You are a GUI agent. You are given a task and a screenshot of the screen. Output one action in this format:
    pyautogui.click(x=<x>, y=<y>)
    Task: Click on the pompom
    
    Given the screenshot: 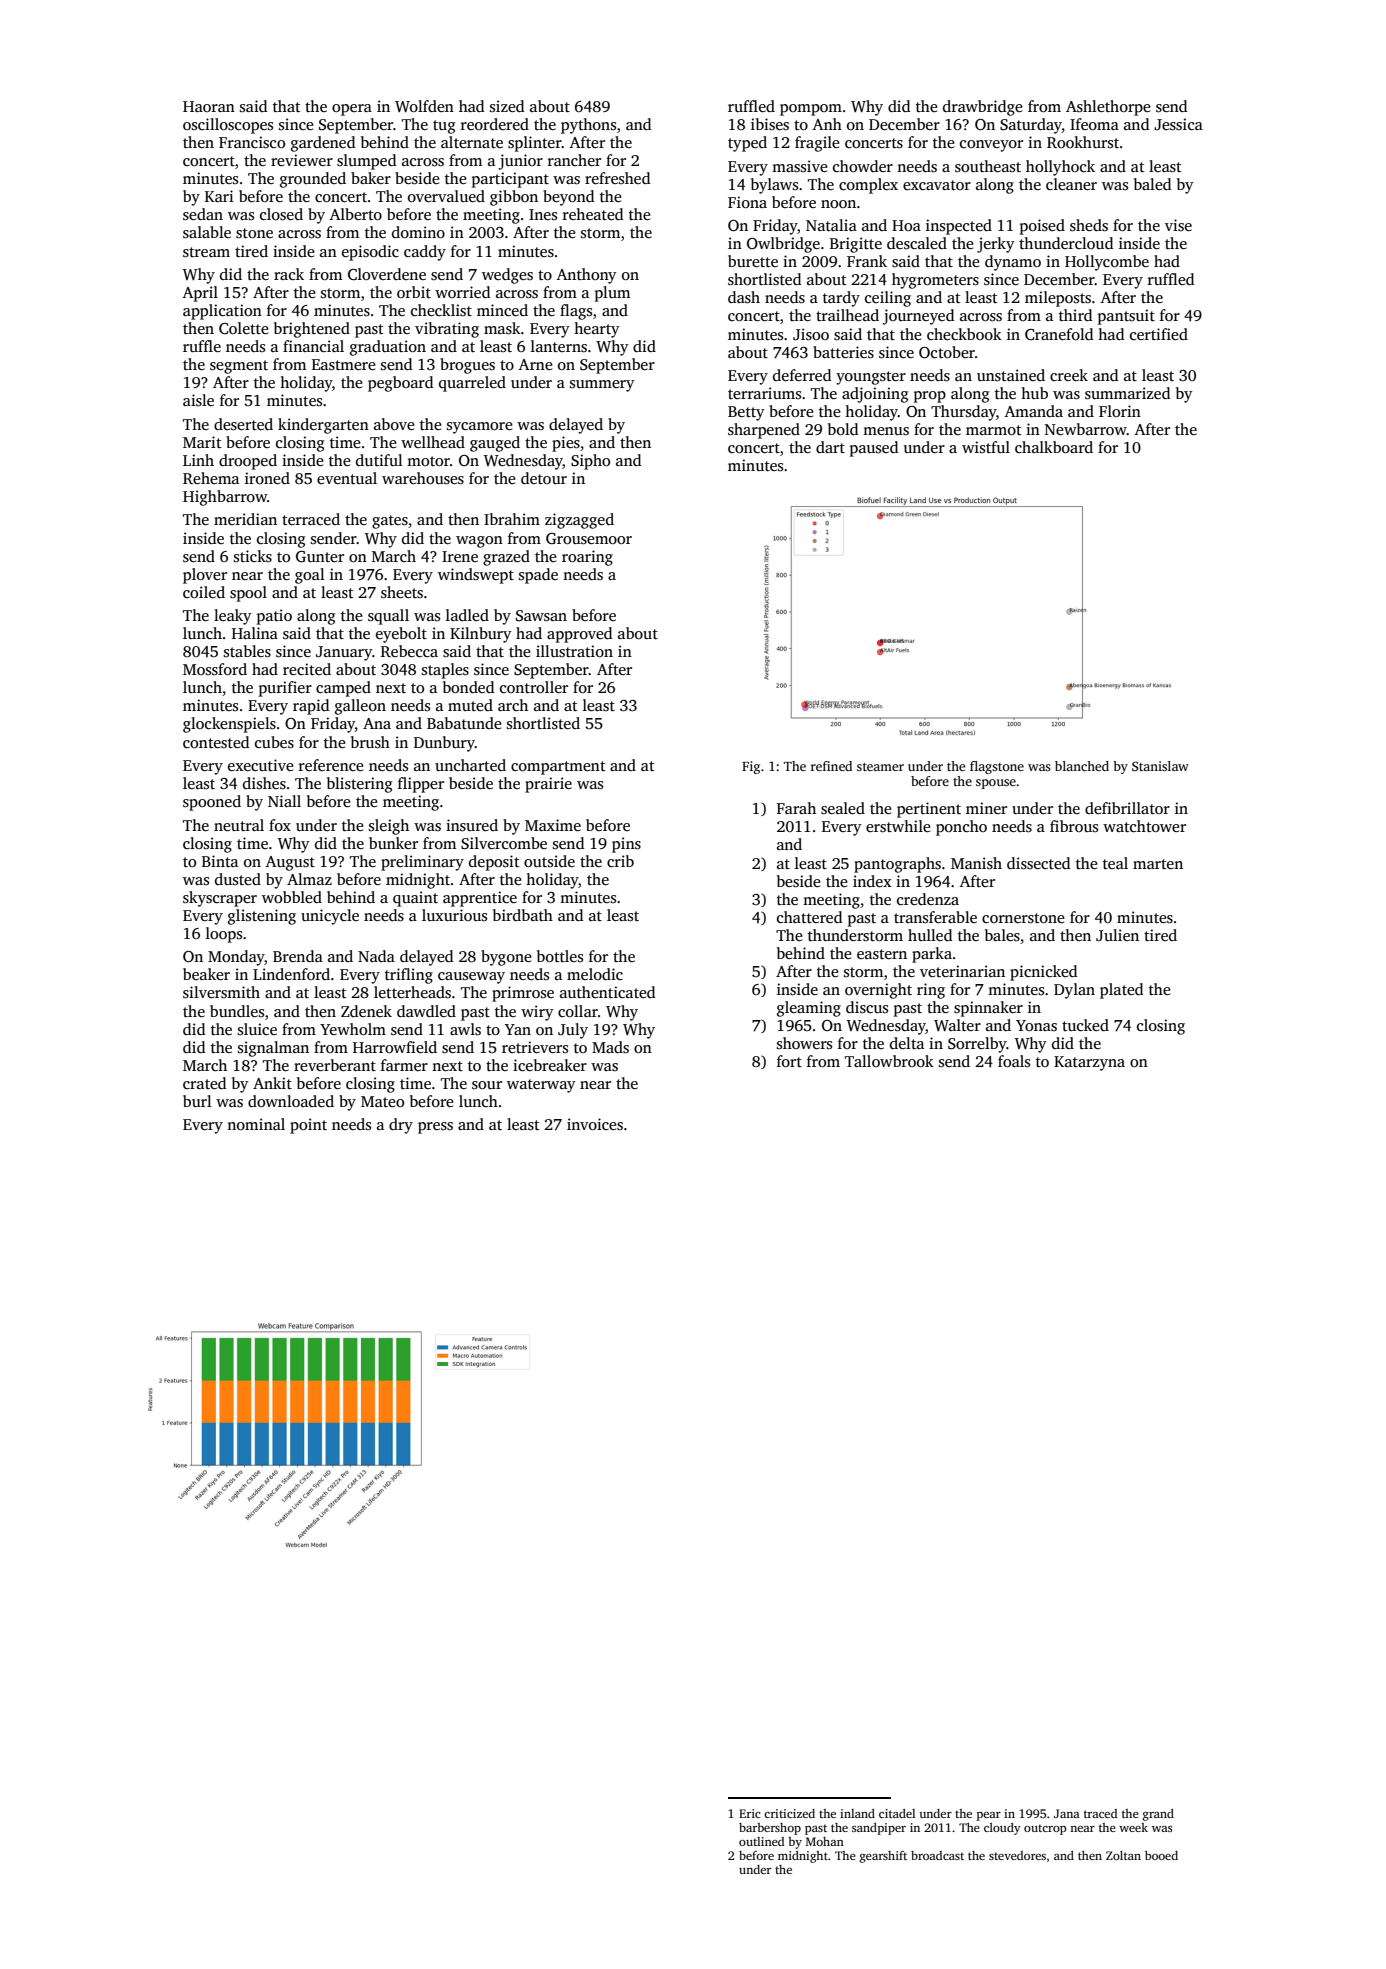 What is the action you would take?
    pyautogui.click(x=811, y=110)
